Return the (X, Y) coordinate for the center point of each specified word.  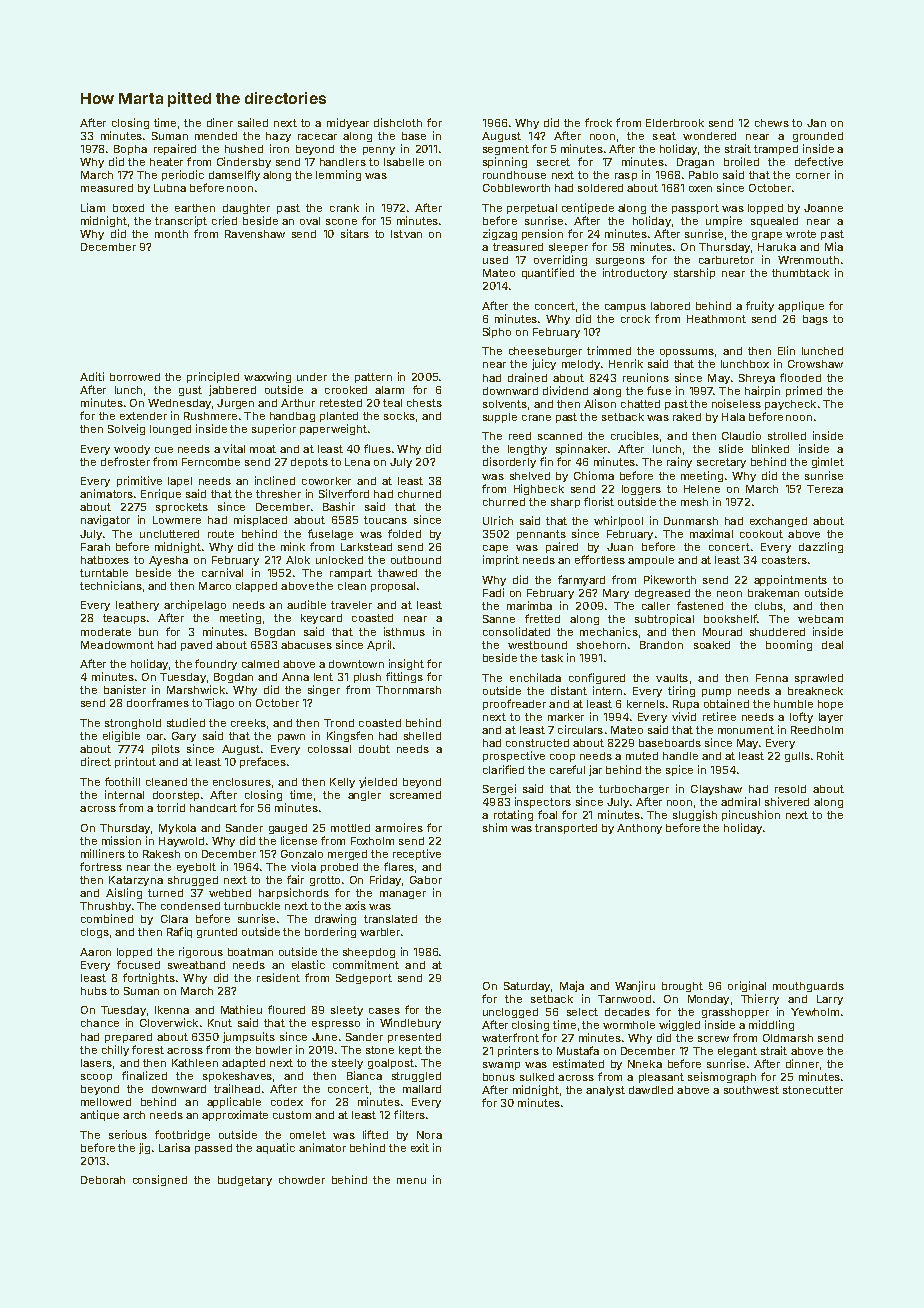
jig (144, 1148)
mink (293, 546)
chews (772, 123)
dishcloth (398, 122)
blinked (770, 448)
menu (411, 1181)
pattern (373, 378)
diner (220, 122)
